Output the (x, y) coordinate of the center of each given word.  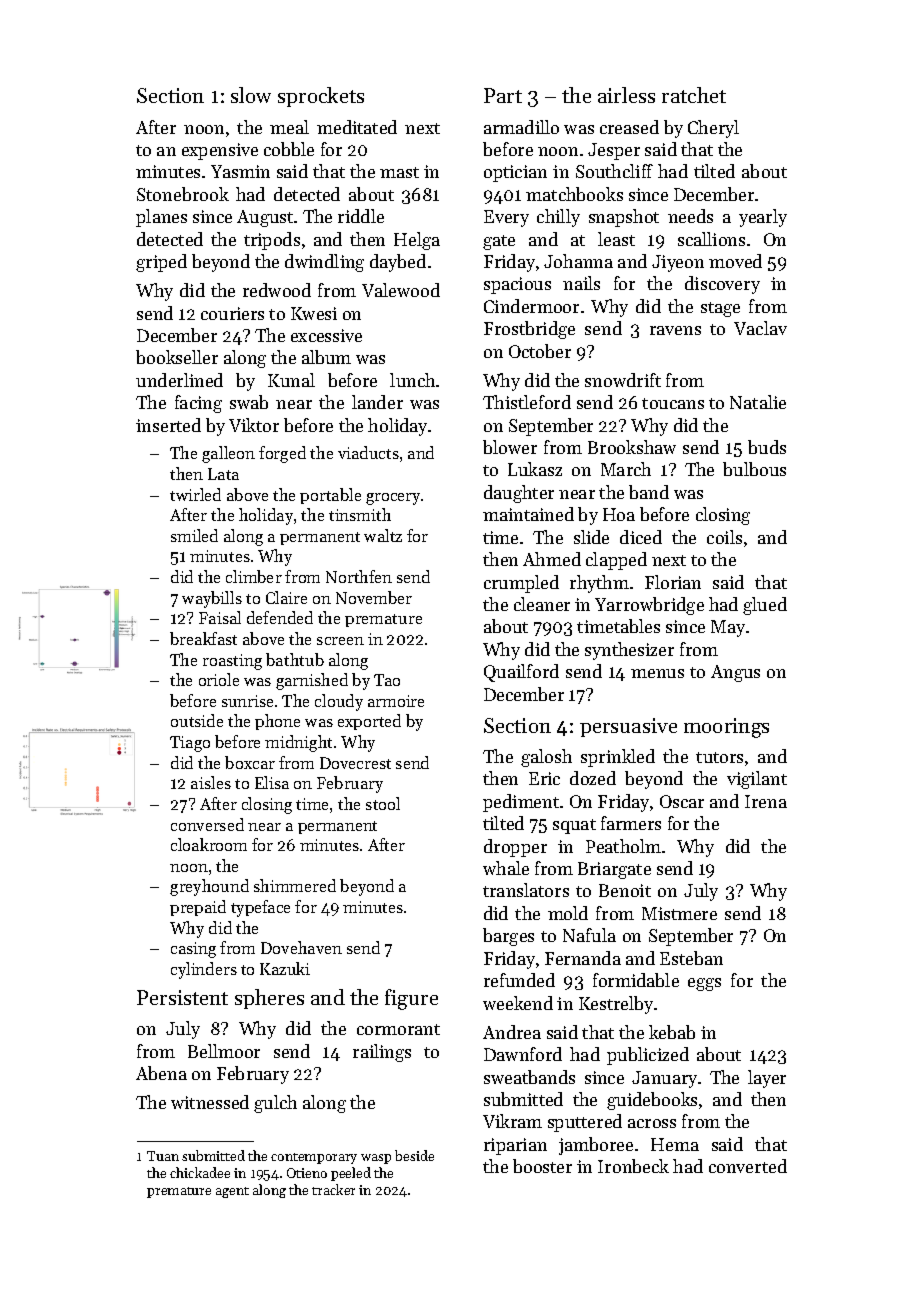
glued (765, 606)
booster (542, 1166)
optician (515, 173)
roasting (232, 662)
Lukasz (535, 469)
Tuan (163, 1156)
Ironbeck (633, 1166)
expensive (220, 151)
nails (581, 283)
